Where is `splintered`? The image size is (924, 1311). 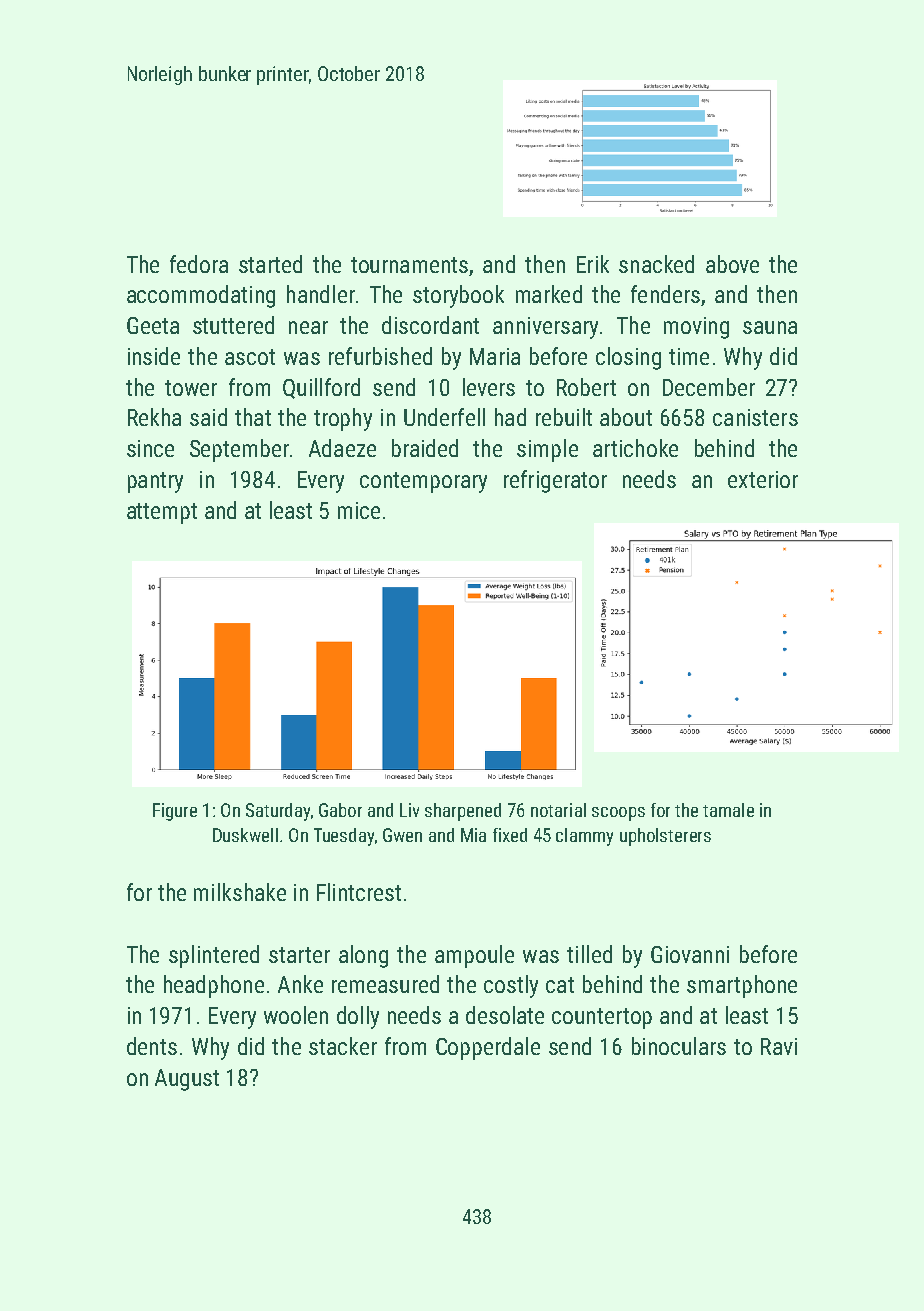
splintered is located at coordinates (214, 956).
